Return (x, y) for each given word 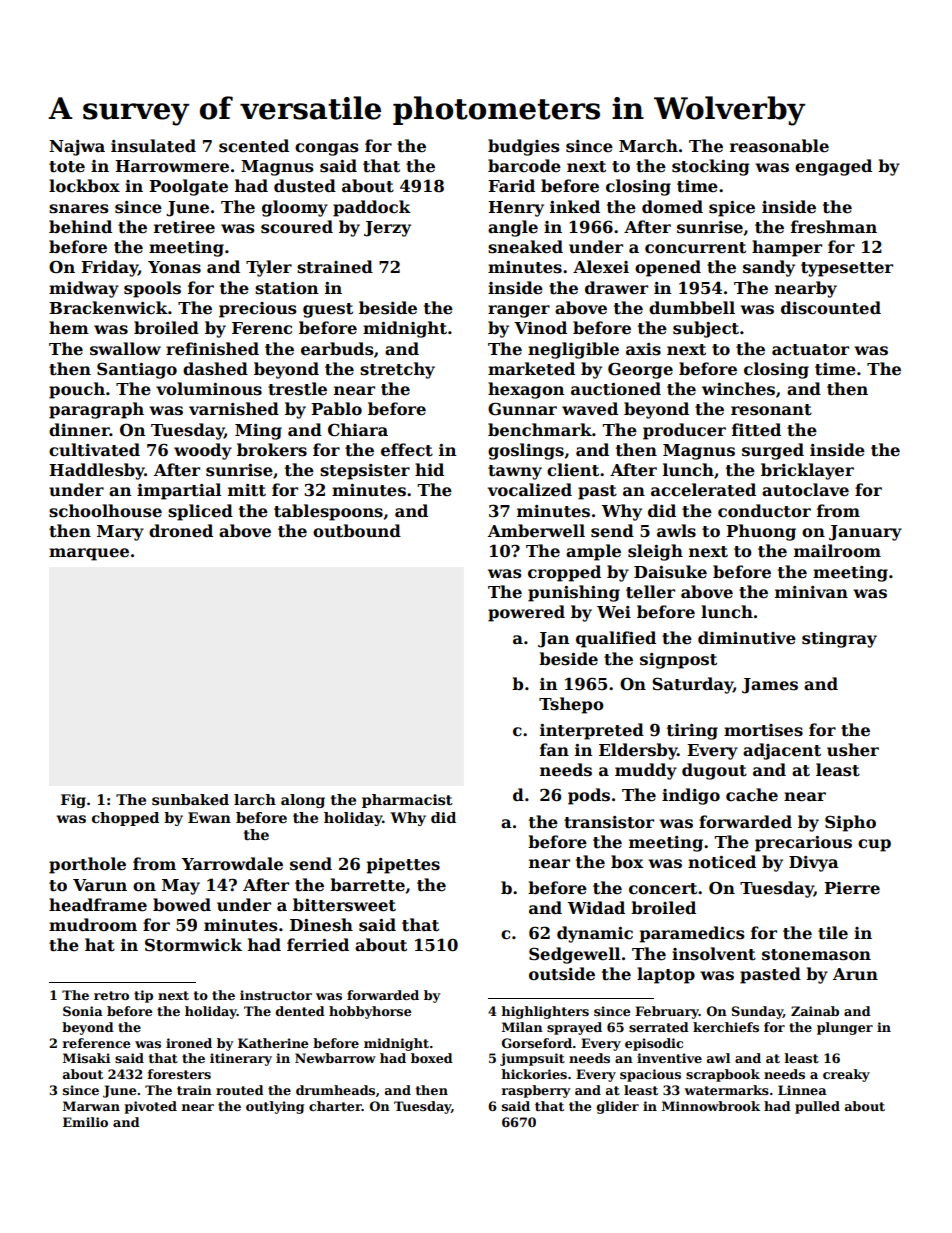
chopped (125, 819)
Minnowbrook (711, 1106)
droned (181, 531)
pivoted (151, 1107)
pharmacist (407, 801)
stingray (839, 640)
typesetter (847, 269)
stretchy (397, 370)
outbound (357, 531)
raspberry (536, 1091)
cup (874, 845)
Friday (109, 268)
